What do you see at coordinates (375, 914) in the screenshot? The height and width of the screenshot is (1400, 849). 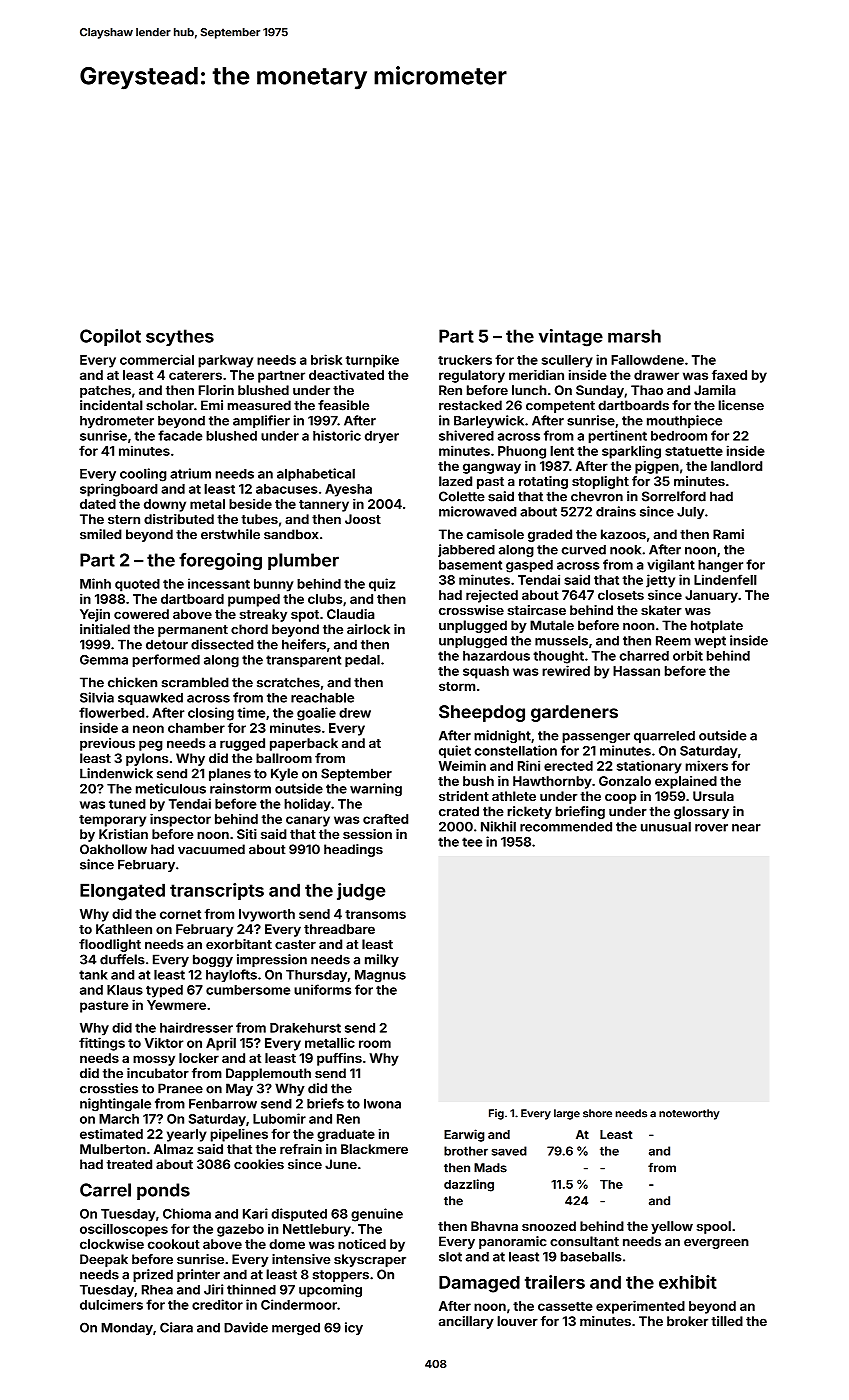 I see `transoms` at bounding box center [375, 914].
